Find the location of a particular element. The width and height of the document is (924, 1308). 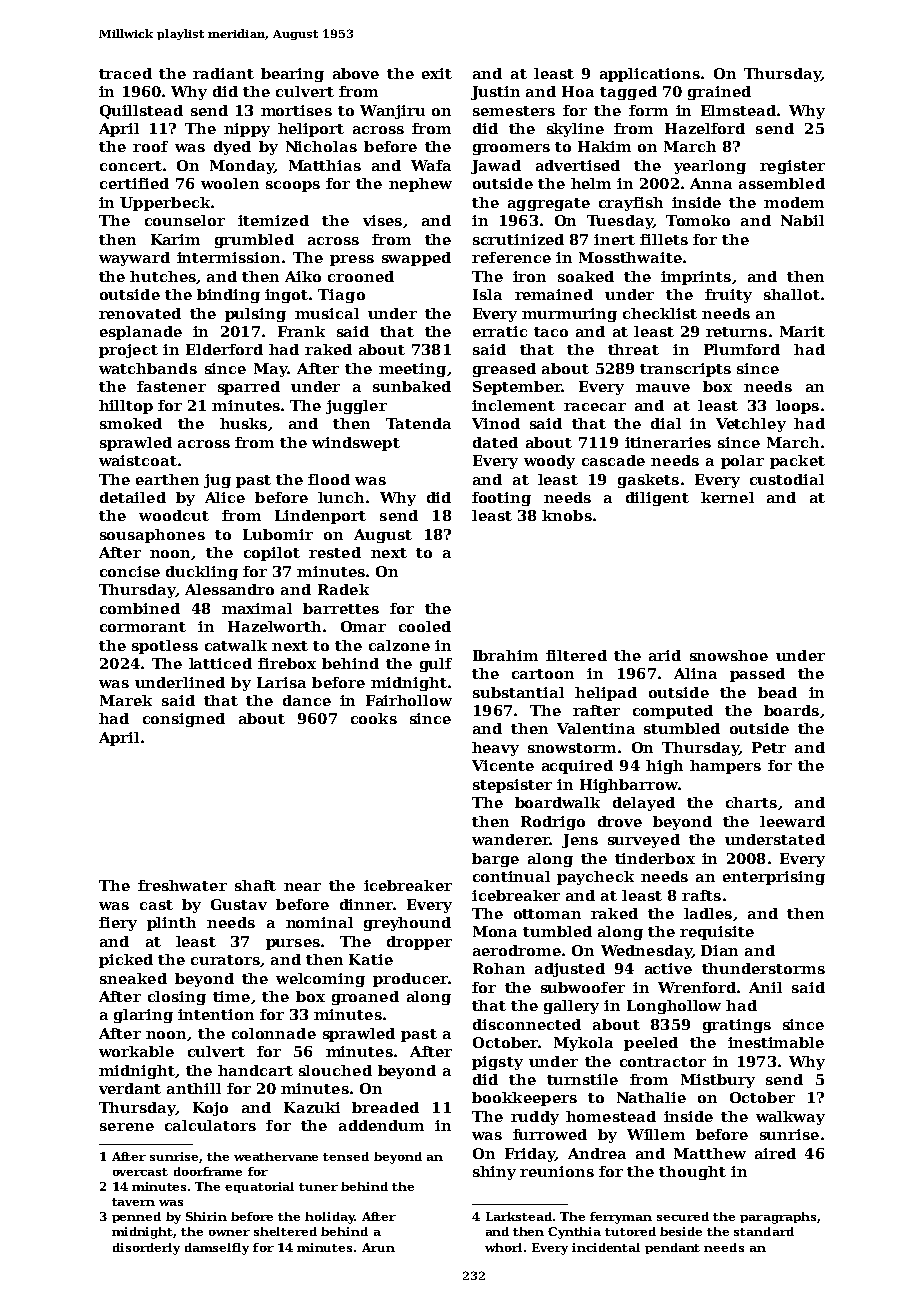

curators is located at coordinates (226, 961).
